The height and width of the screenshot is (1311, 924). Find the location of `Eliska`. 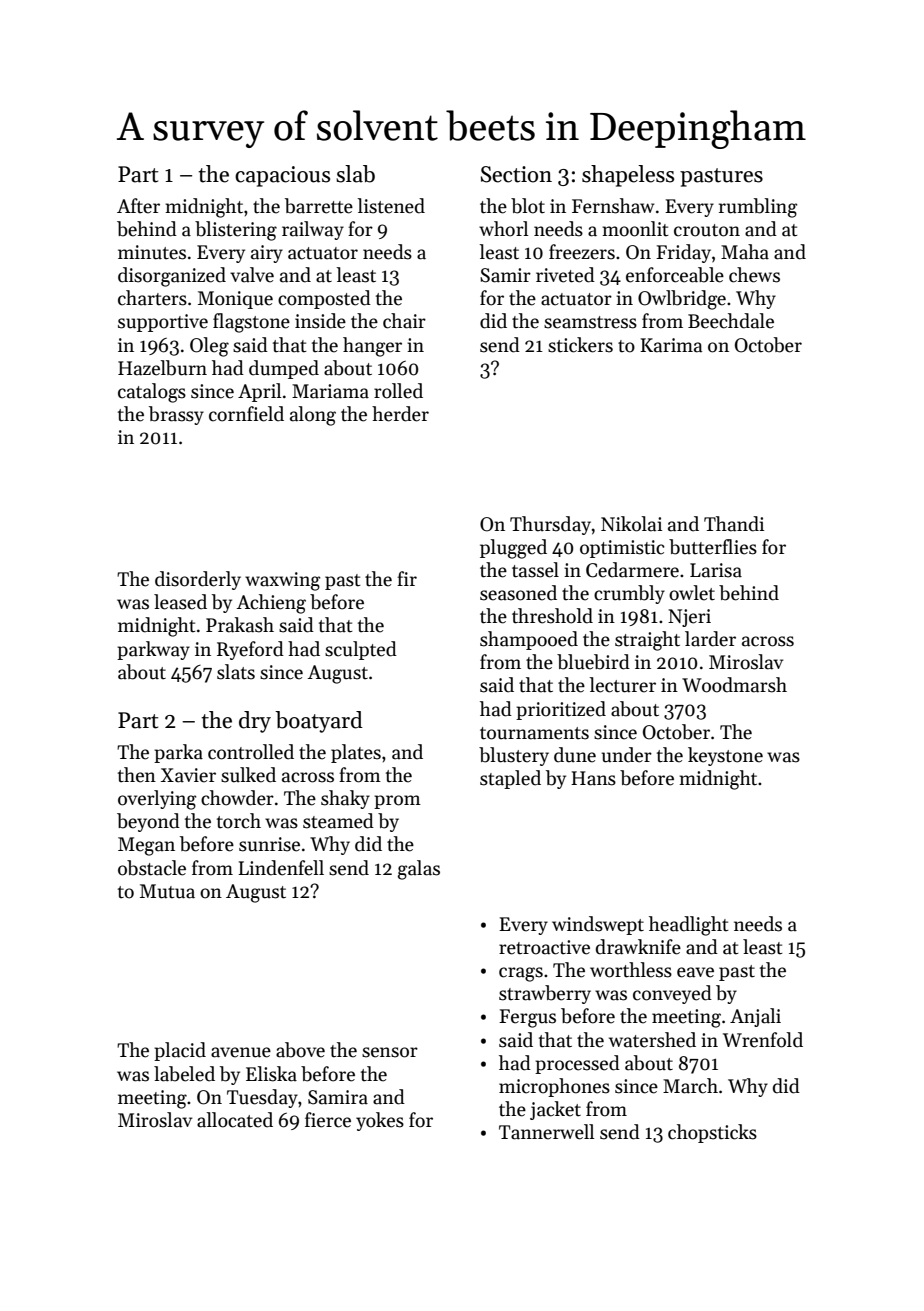

Eliska is located at coordinates (271, 1074).
